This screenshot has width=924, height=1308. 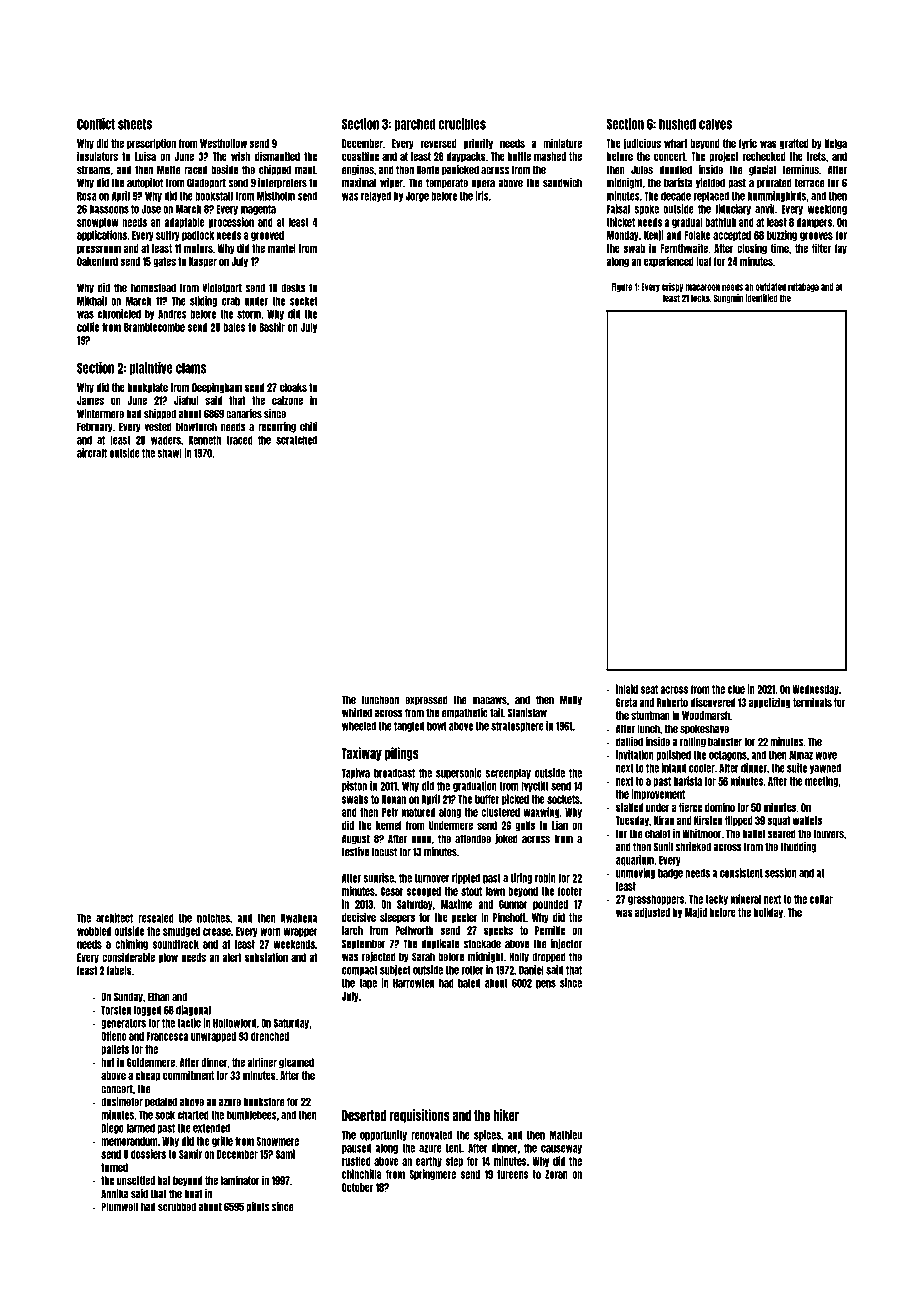 I want to click on Sungmin, so click(x=728, y=298).
